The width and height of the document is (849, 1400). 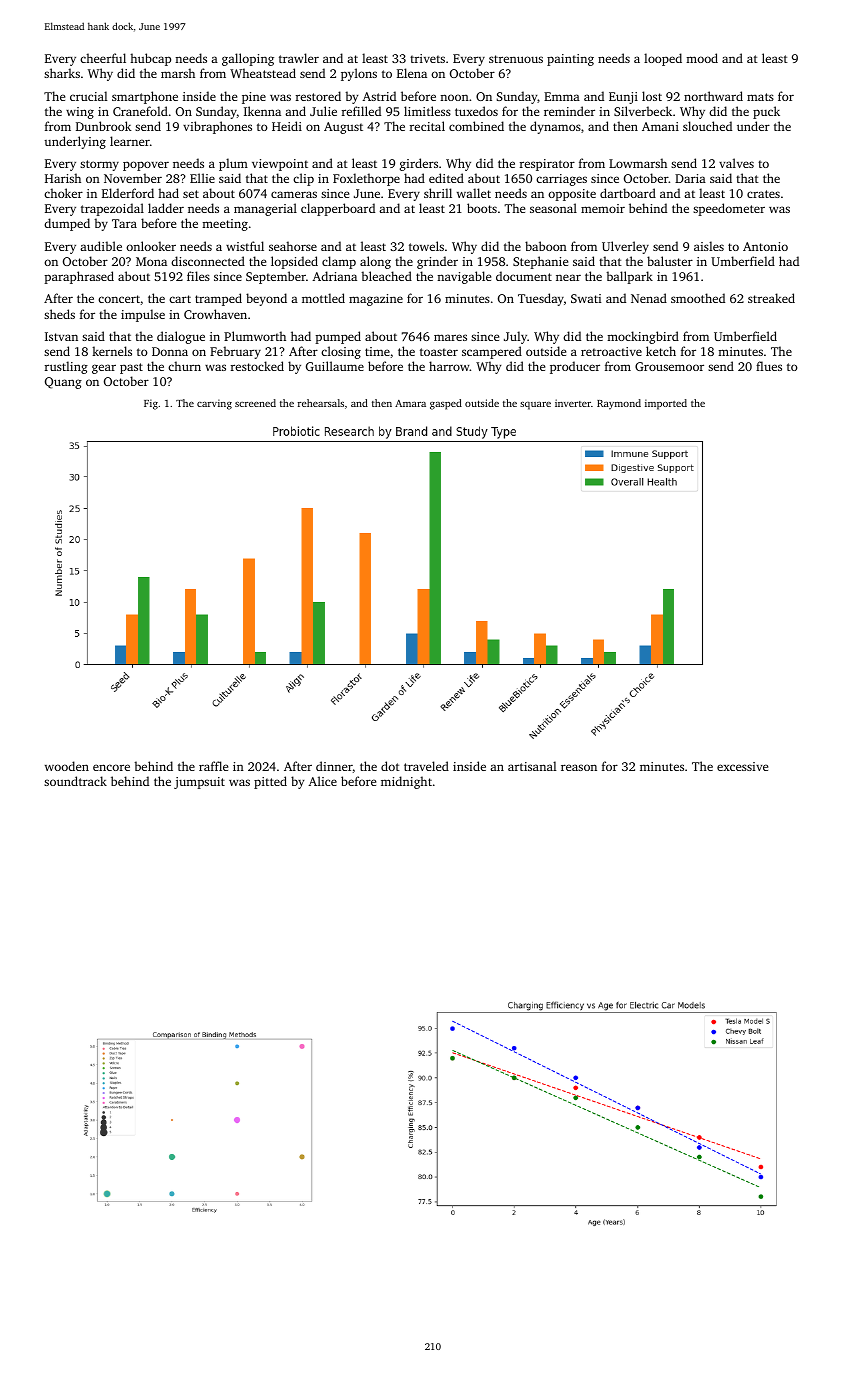 What do you see at coordinates (334, 766) in the document?
I see `dinner` at bounding box center [334, 766].
